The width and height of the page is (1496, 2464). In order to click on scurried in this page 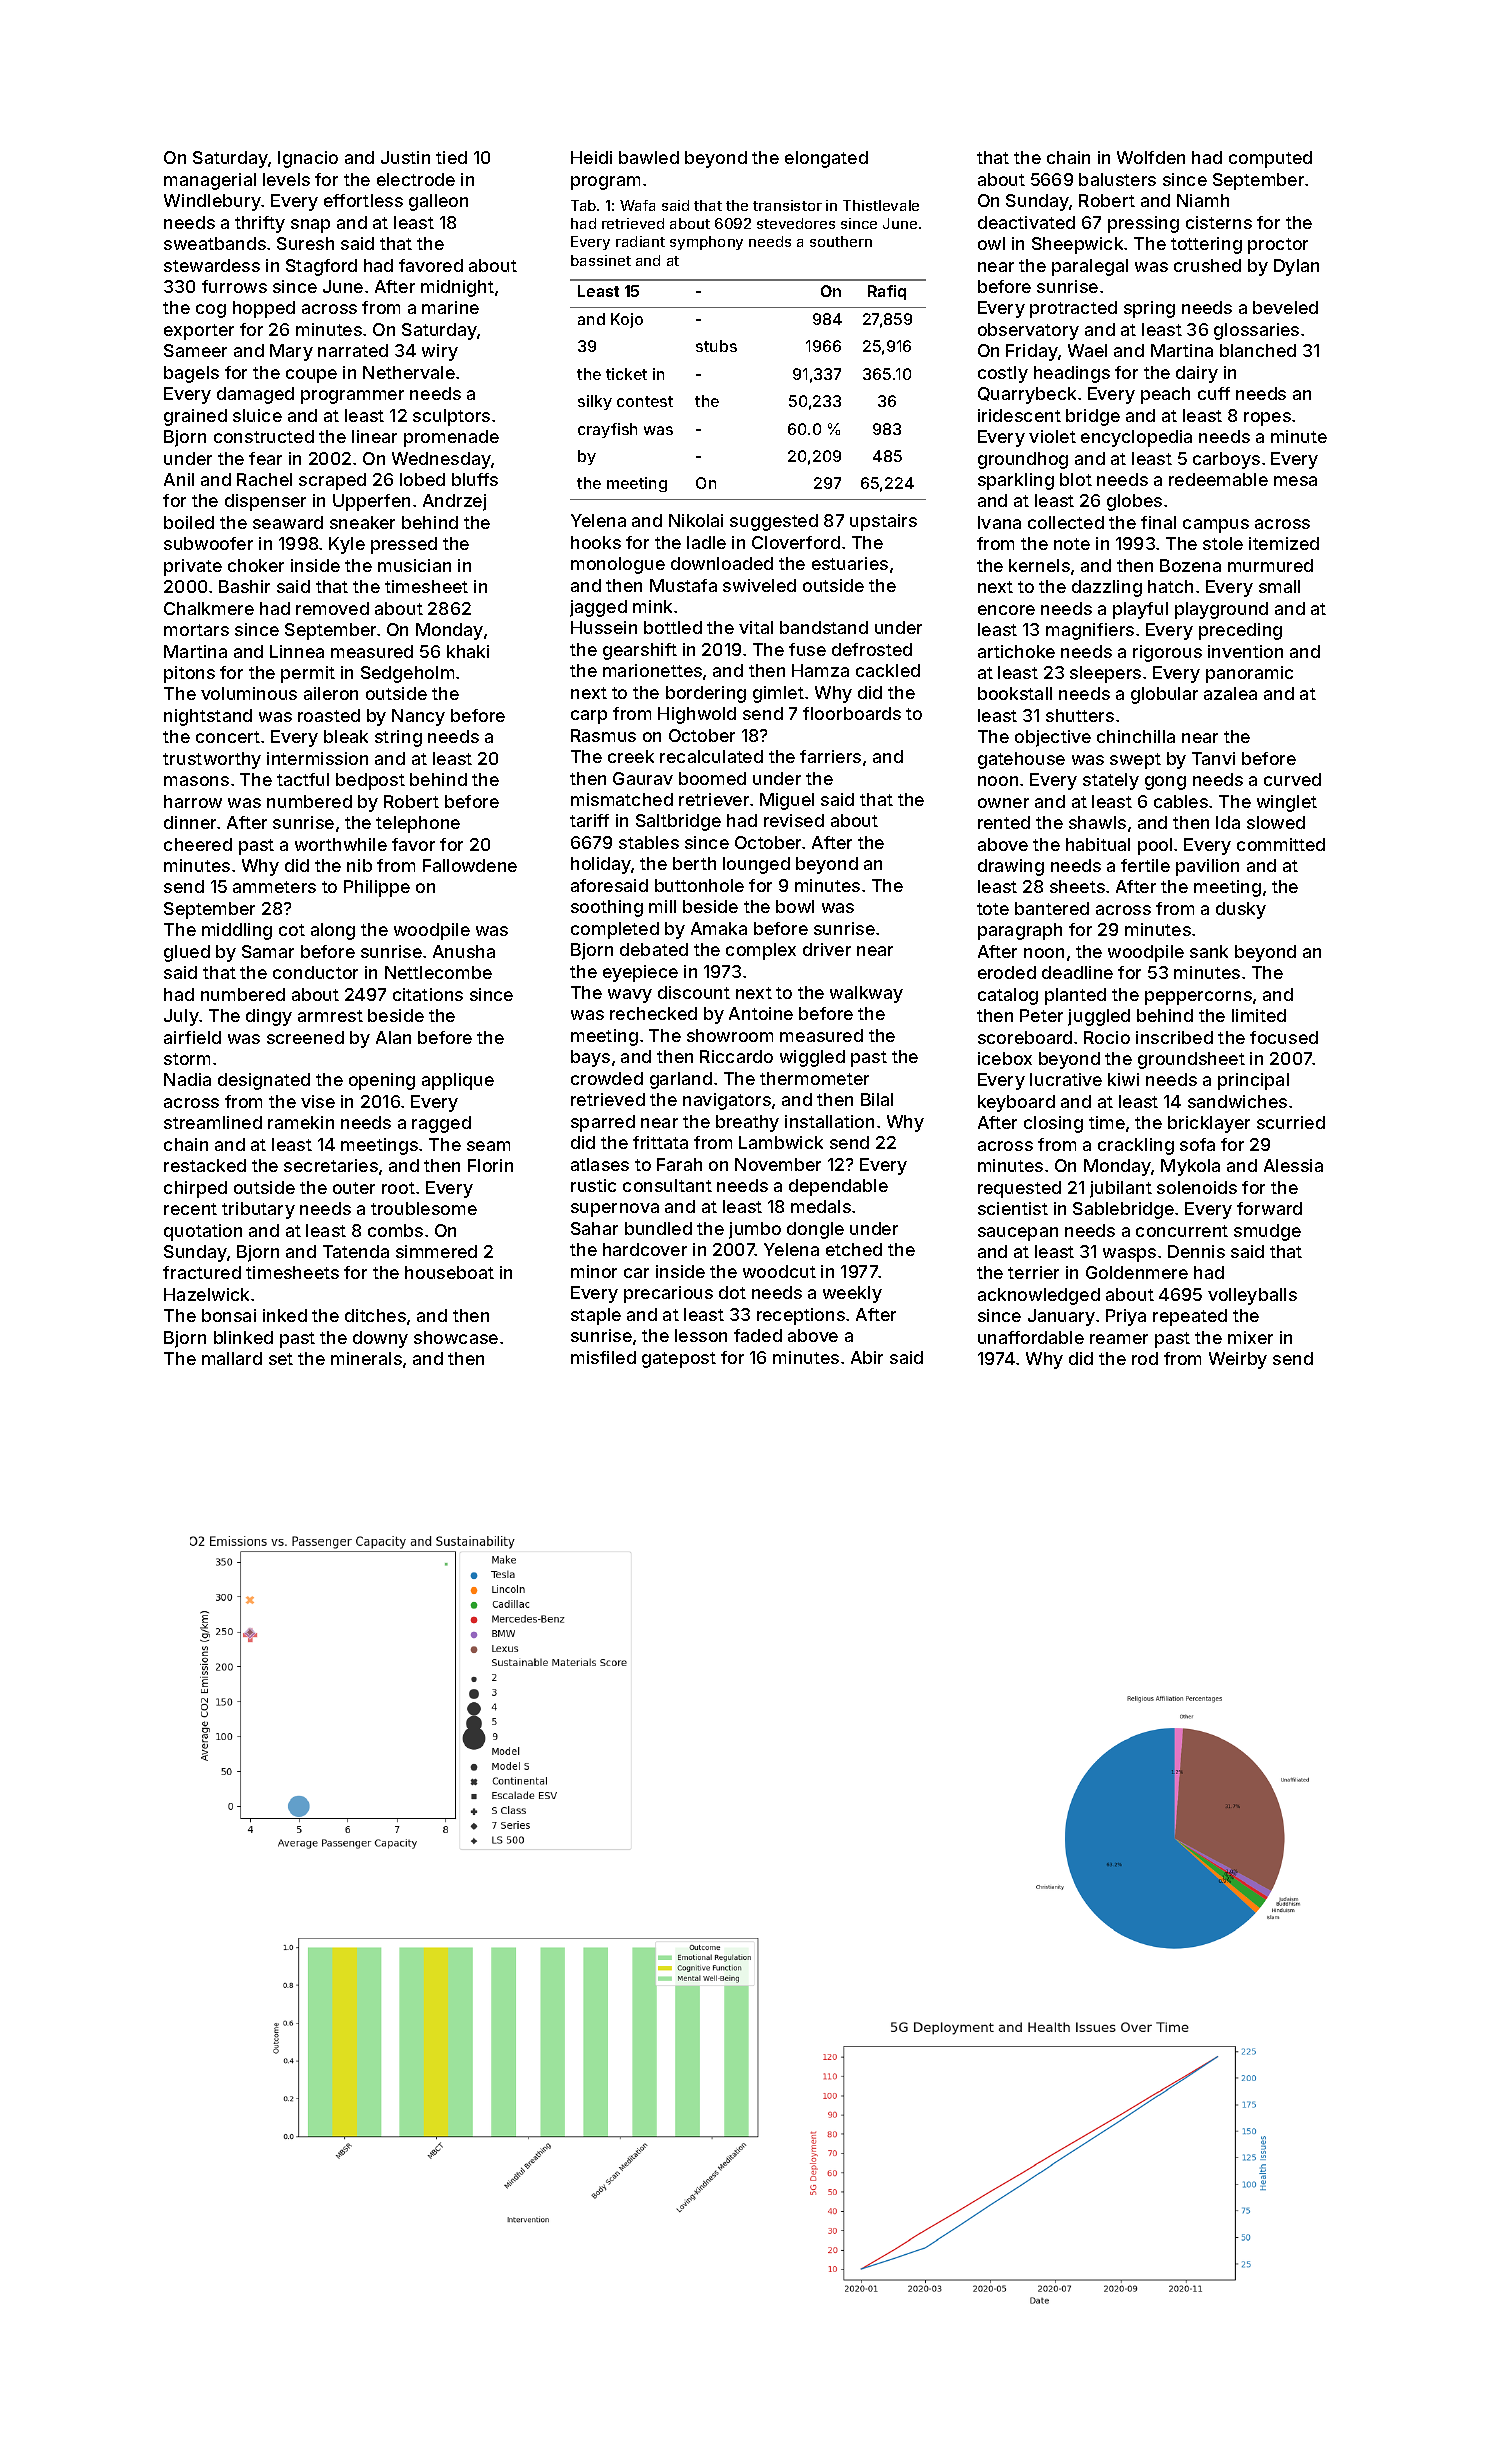, I will do `click(1291, 1122)`.
